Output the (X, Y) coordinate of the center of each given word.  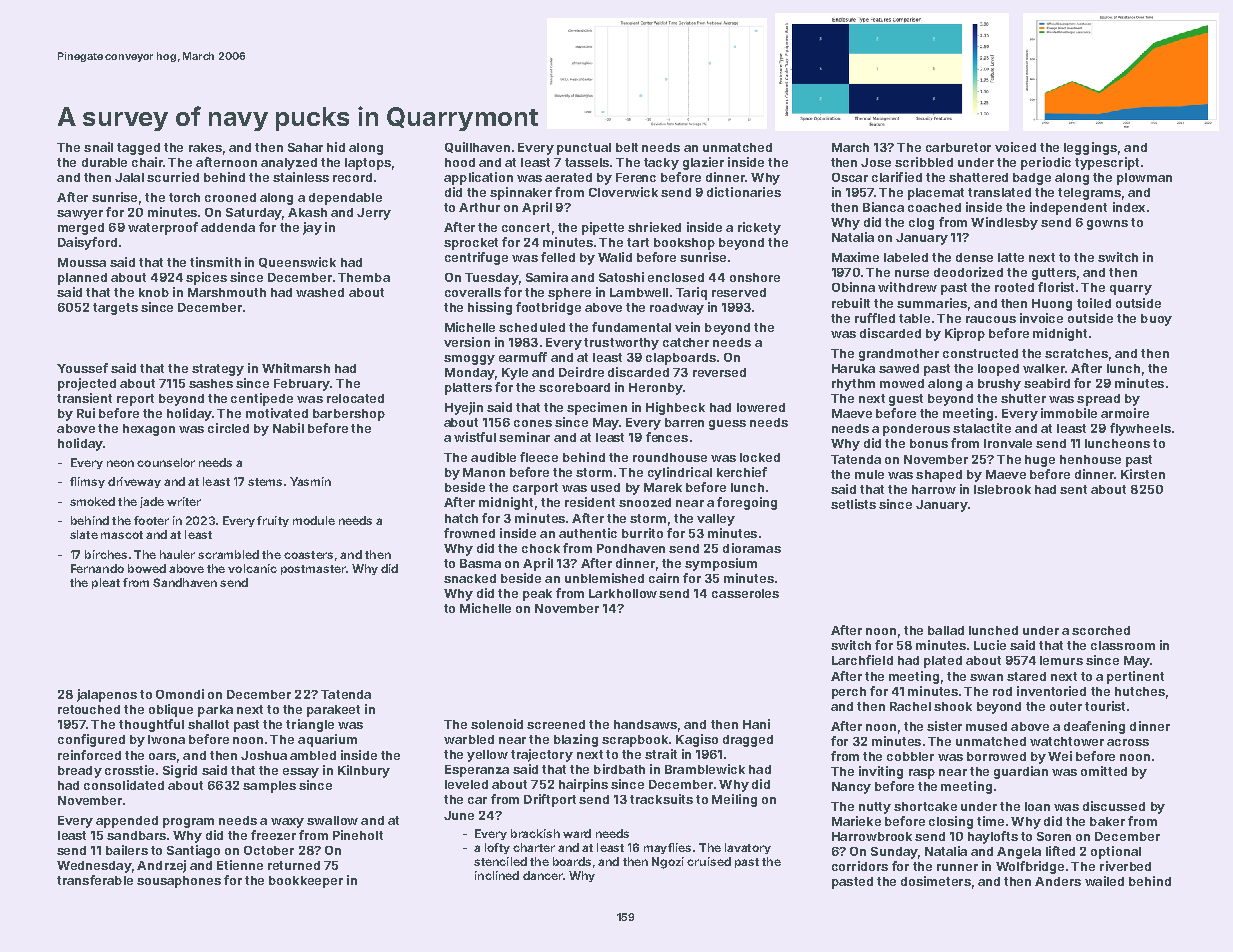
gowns (1107, 225)
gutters (1054, 274)
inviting (881, 772)
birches (106, 554)
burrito (642, 533)
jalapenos (107, 695)
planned (82, 279)
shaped (939, 476)
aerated (568, 177)
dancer (543, 875)
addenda (228, 227)
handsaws (645, 724)
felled (558, 257)
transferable (95, 880)
